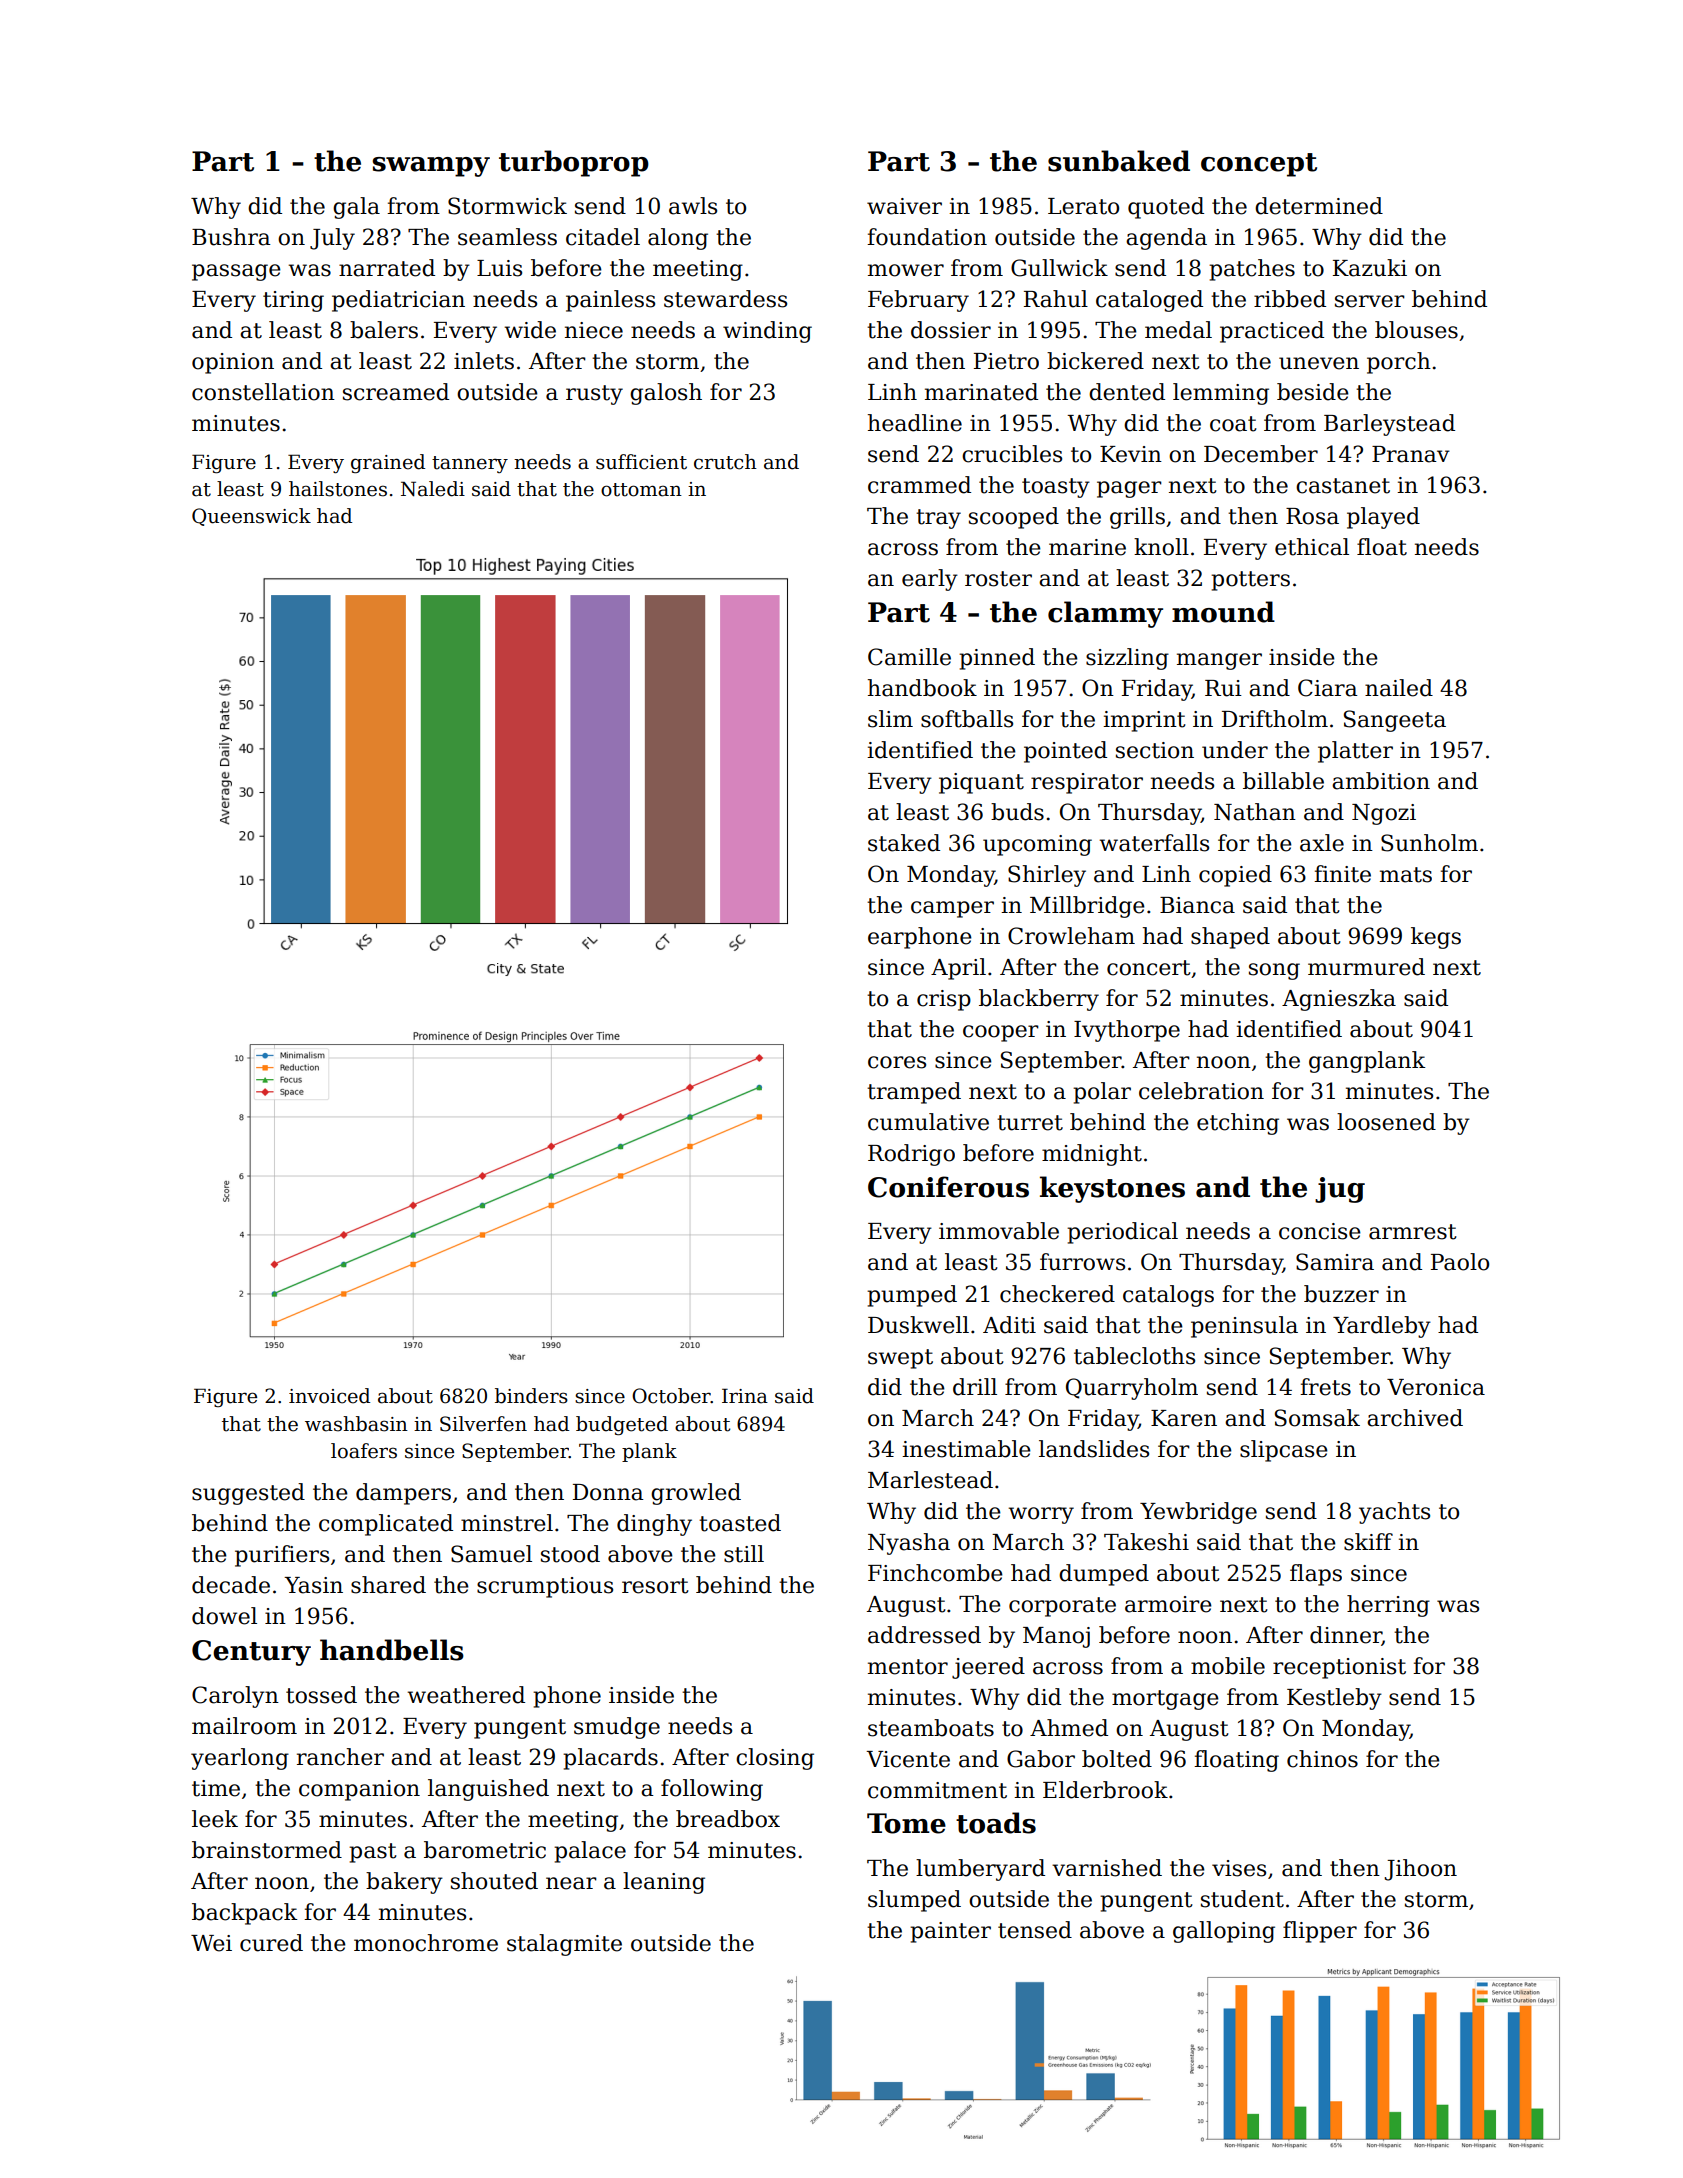 This document has height=2178, width=1683. Describe the element at coordinates (364, 1451) in the document. I see `loafers` at that location.
